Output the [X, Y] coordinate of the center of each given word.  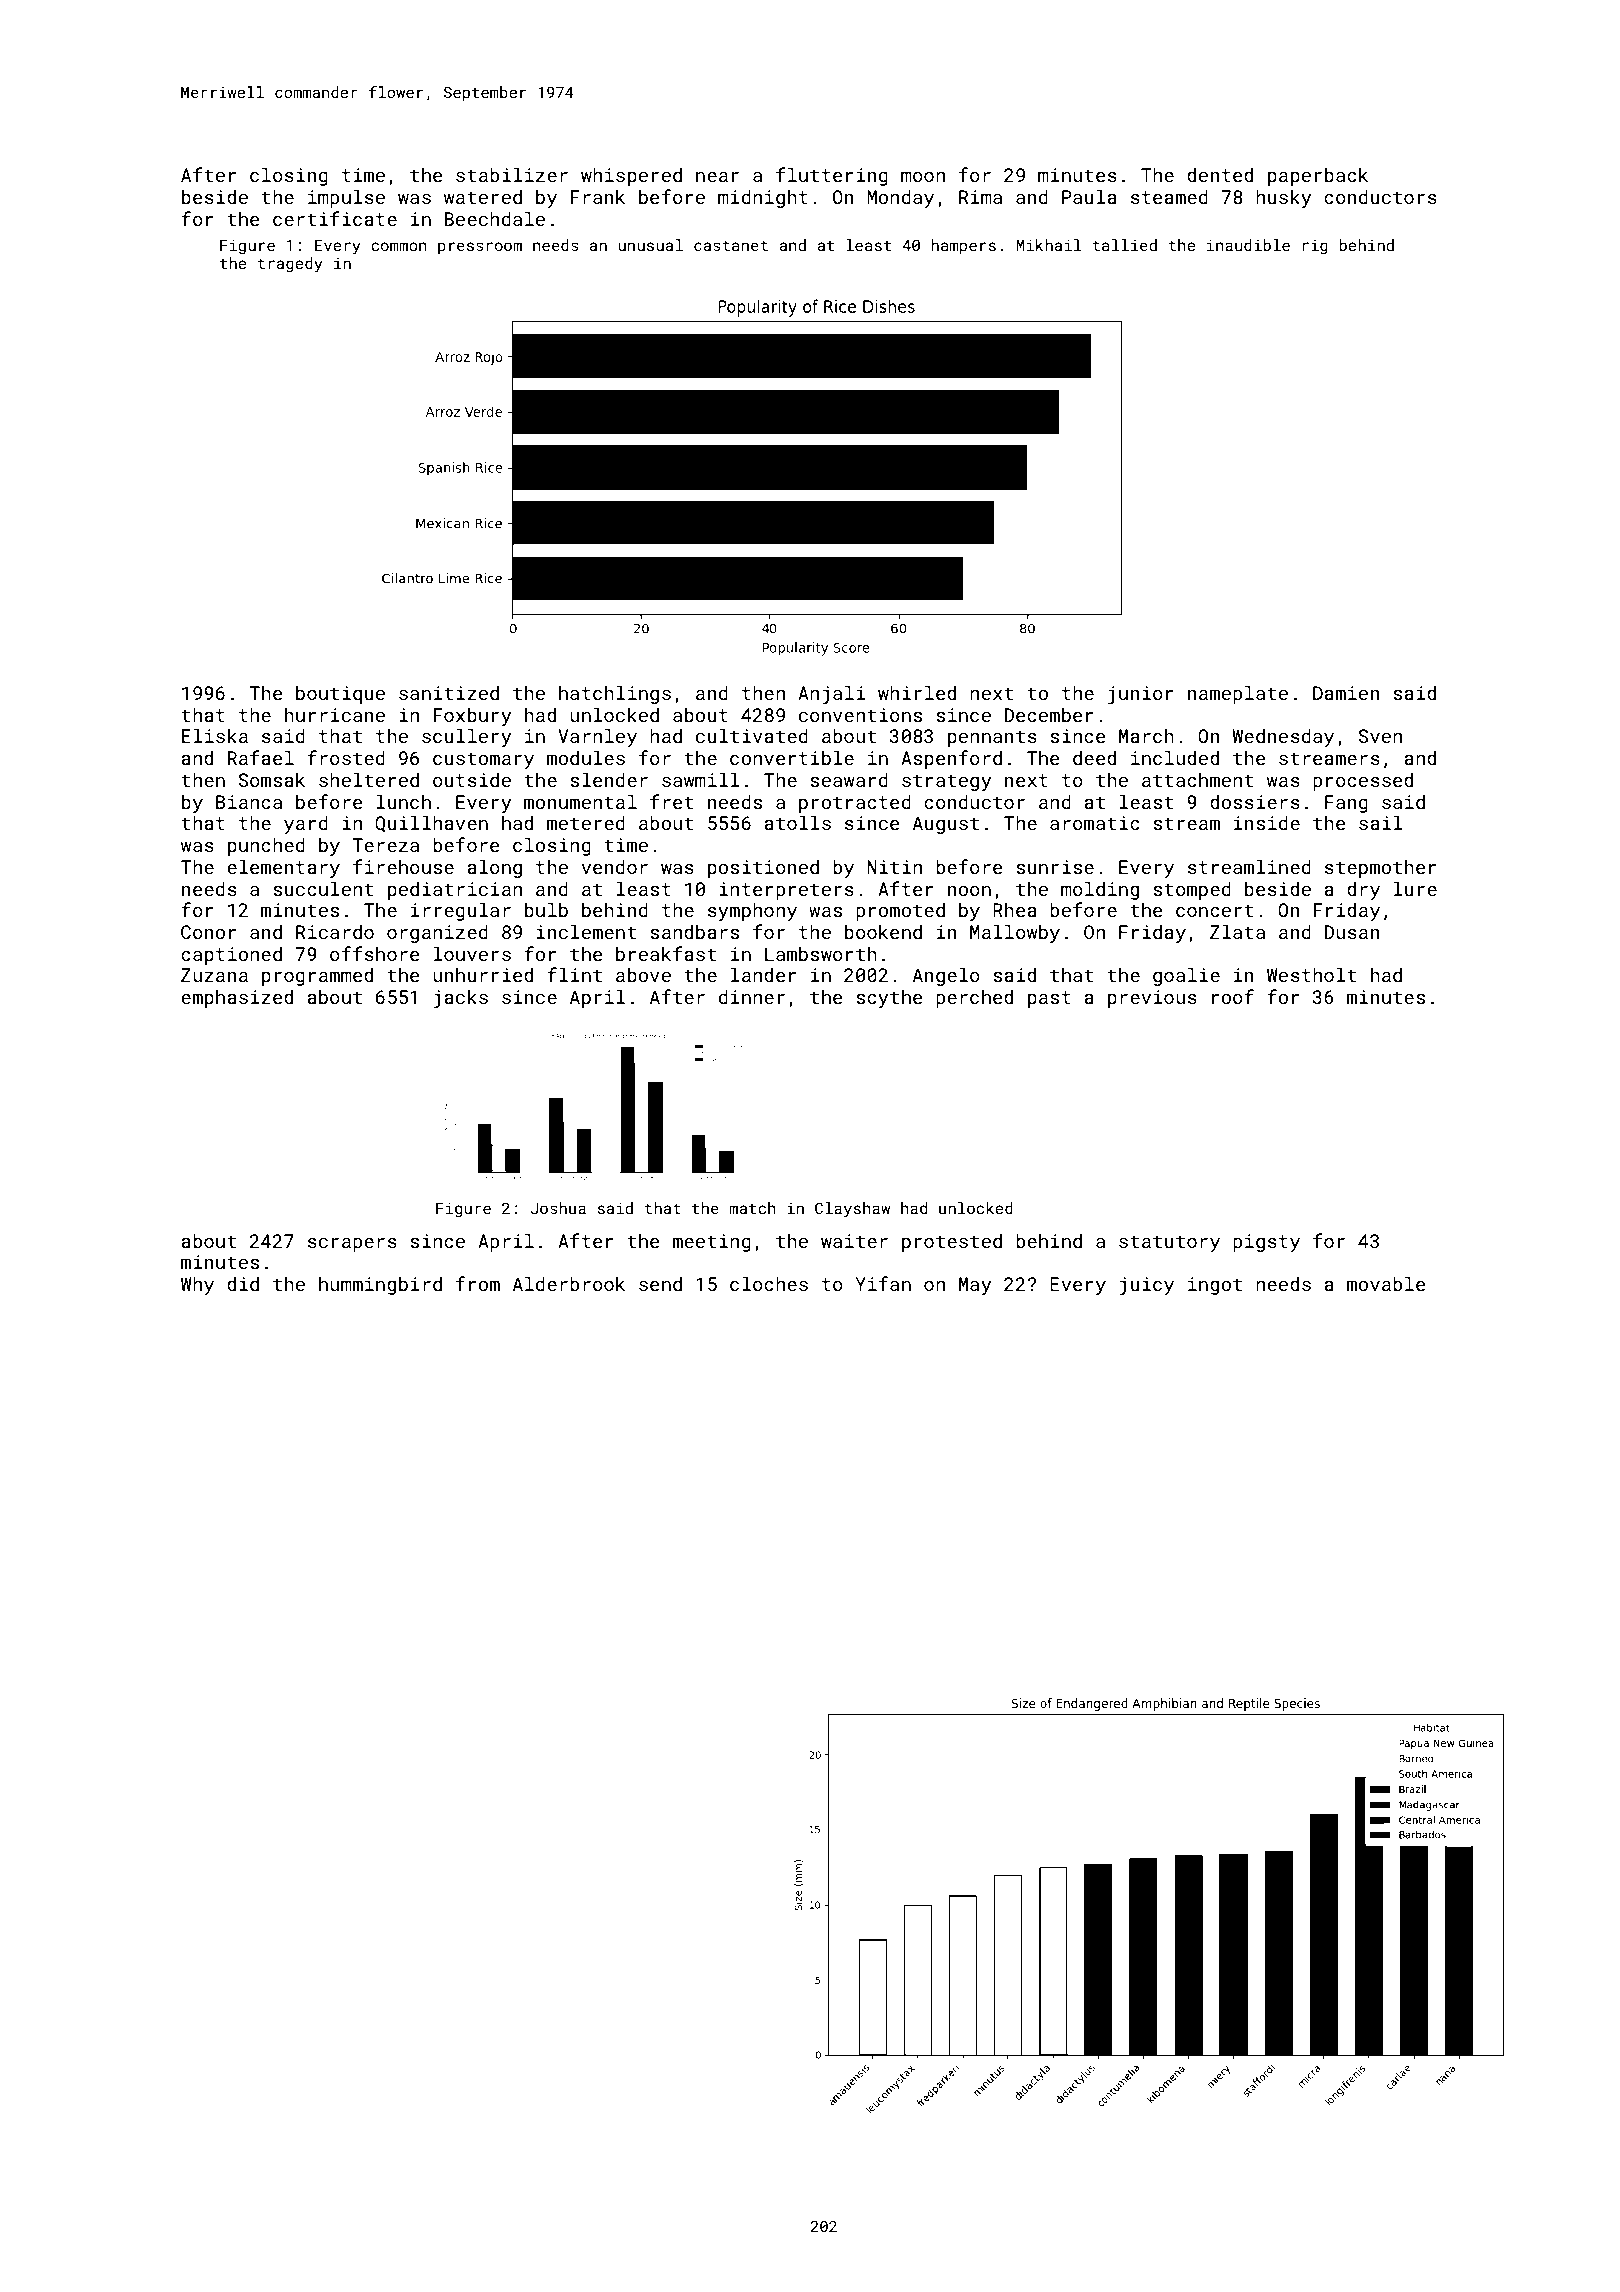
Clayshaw [852, 1210]
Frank [597, 196]
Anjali [832, 694]
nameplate [1238, 694]
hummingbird [380, 1285]
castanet [731, 245]
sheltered [369, 779]
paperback [1318, 176]
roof [1233, 996]
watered [483, 196]
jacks [461, 998]
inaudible [1248, 245]
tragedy [290, 265]
